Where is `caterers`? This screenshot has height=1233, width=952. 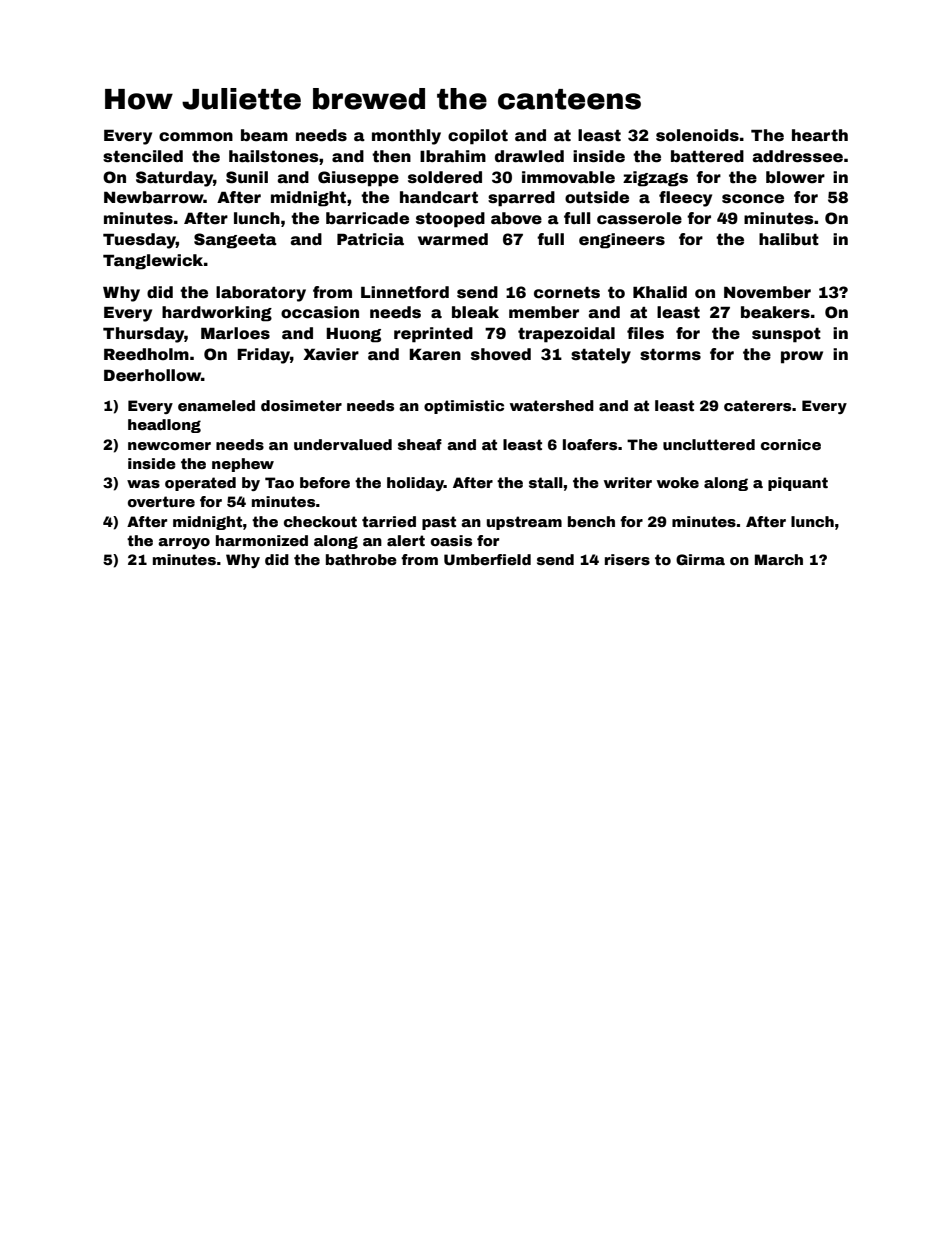 caterers is located at coordinates (757, 405).
